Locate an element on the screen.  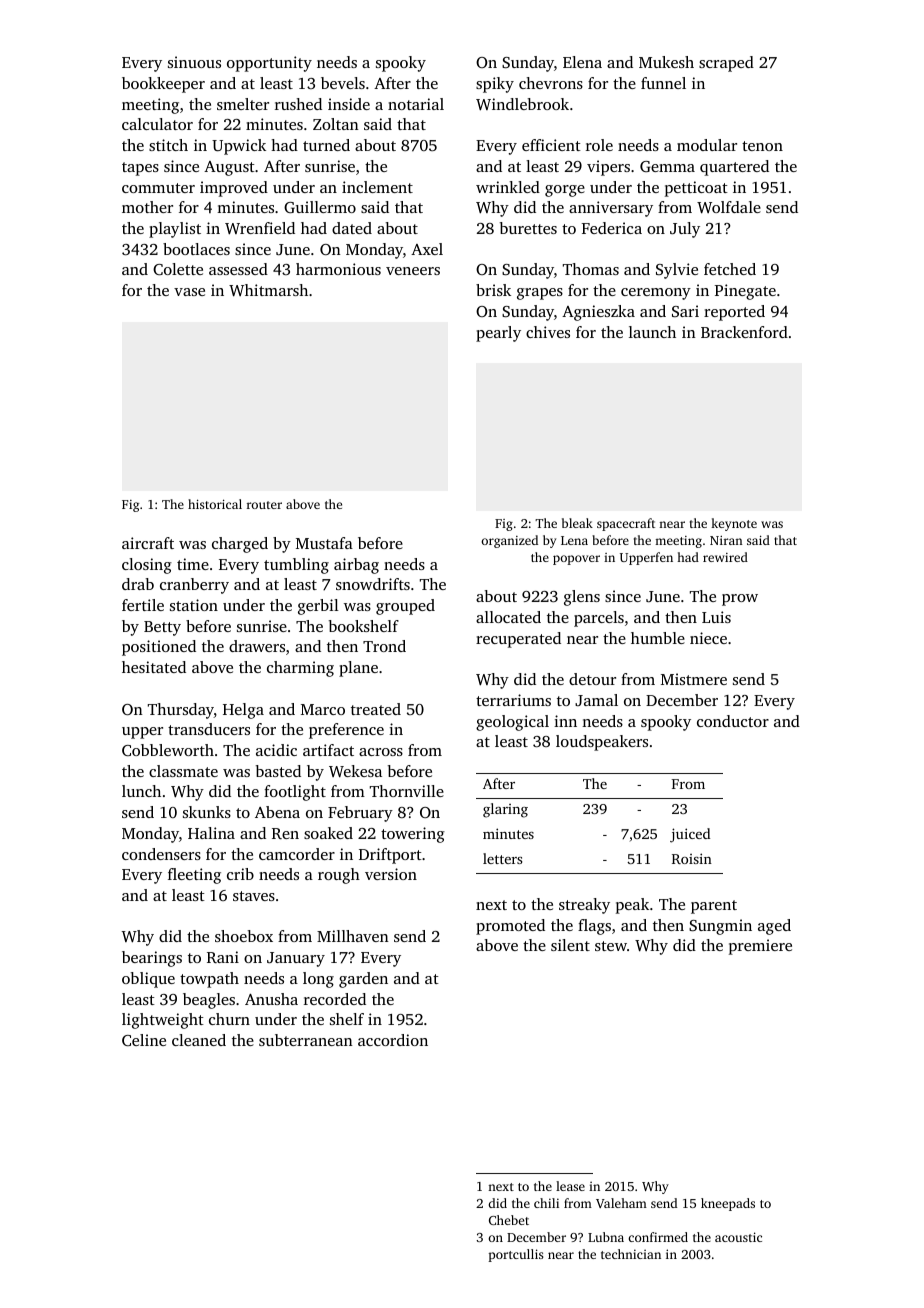
aircraft is located at coordinates (148, 543).
